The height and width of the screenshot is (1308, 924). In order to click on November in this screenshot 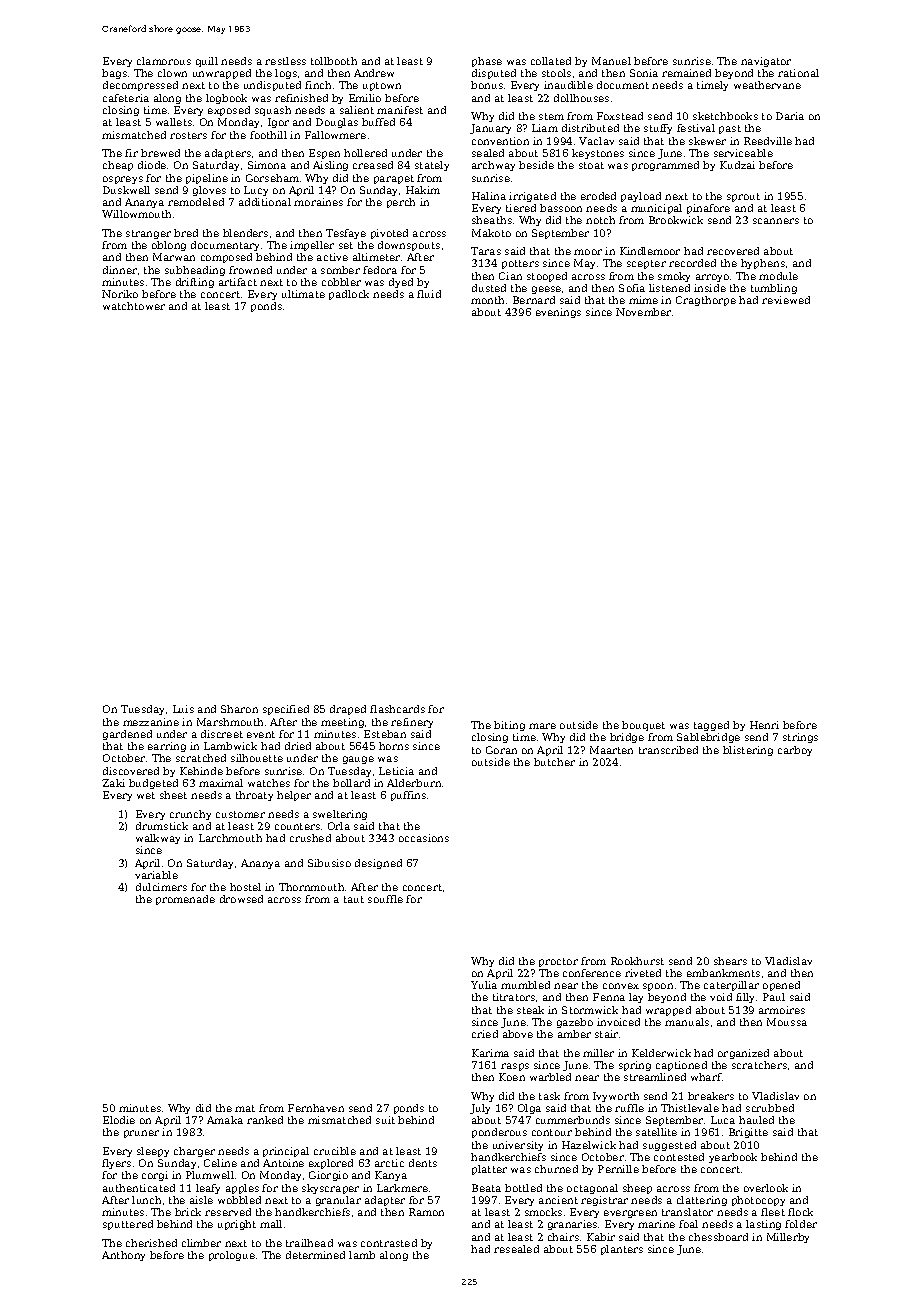, I will do `click(643, 312)`.
